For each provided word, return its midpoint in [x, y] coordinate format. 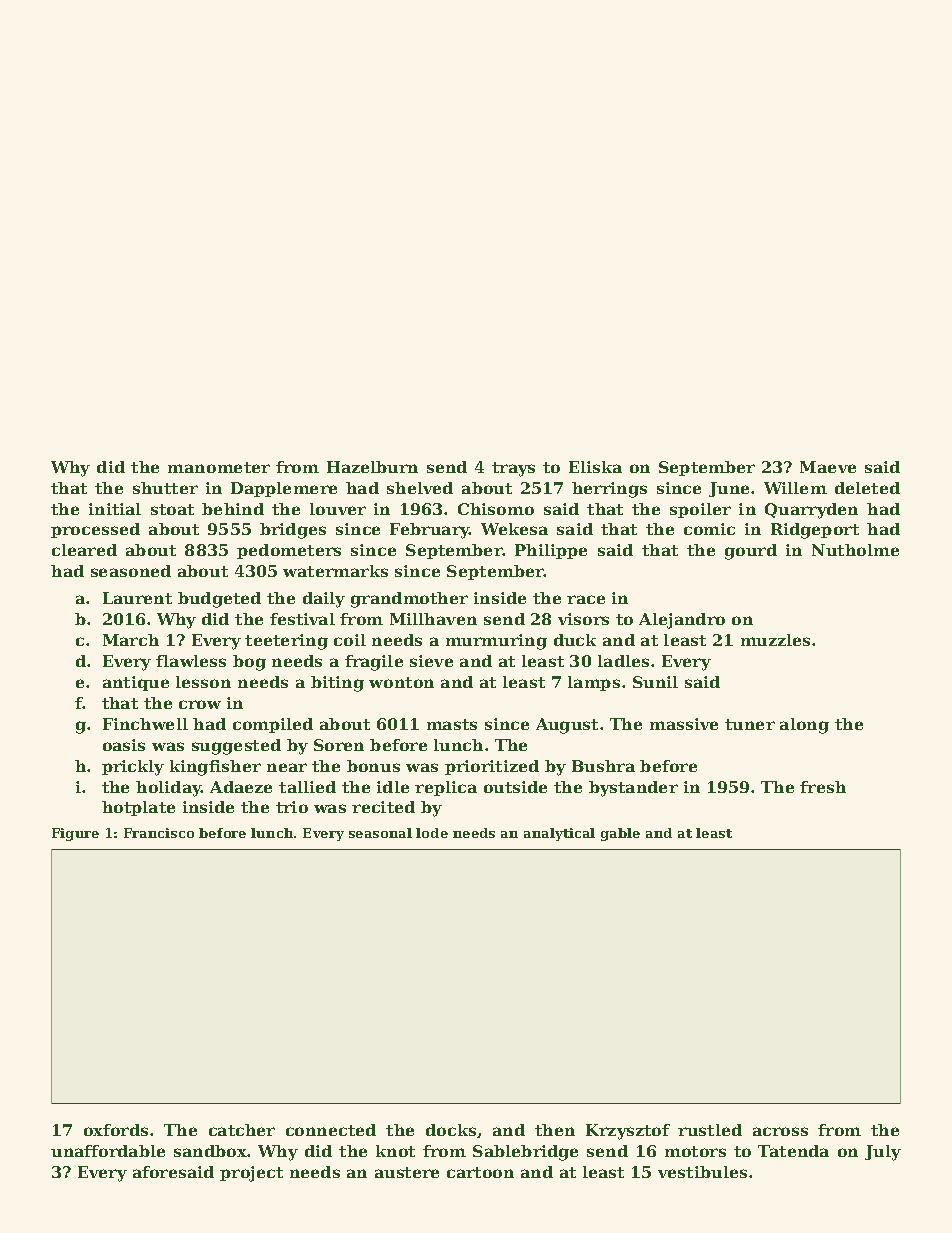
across [780, 1131]
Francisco [159, 833]
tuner [750, 724]
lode [432, 833]
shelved [420, 488]
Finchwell [145, 724]
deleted [867, 488]
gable [620, 834]
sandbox [210, 1151]
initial [115, 509]
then [555, 1130]
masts [452, 724]
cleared [84, 550]
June [729, 489]
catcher [242, 1130]
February [430, 531]
